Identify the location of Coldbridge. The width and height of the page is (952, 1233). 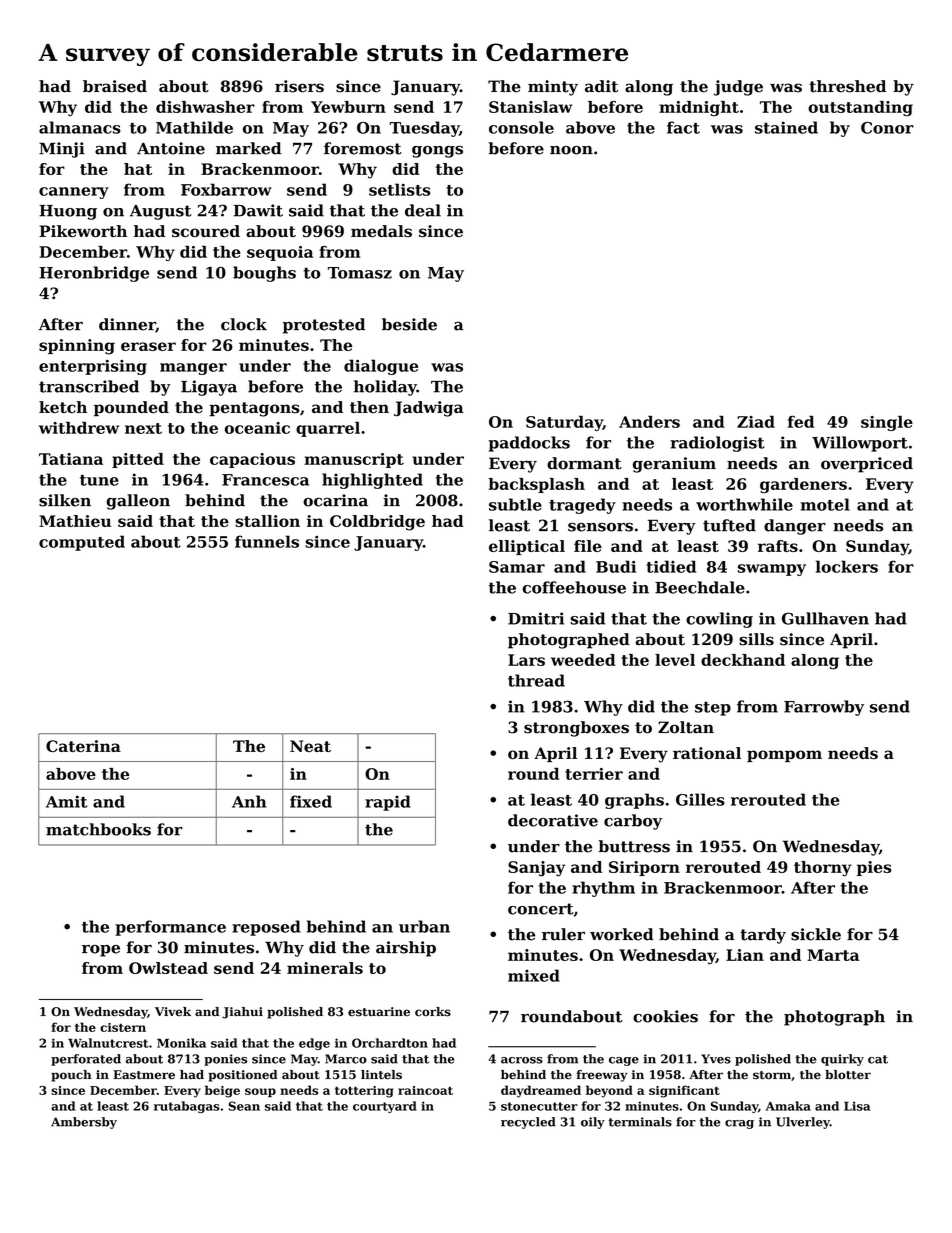
(377, 523).
